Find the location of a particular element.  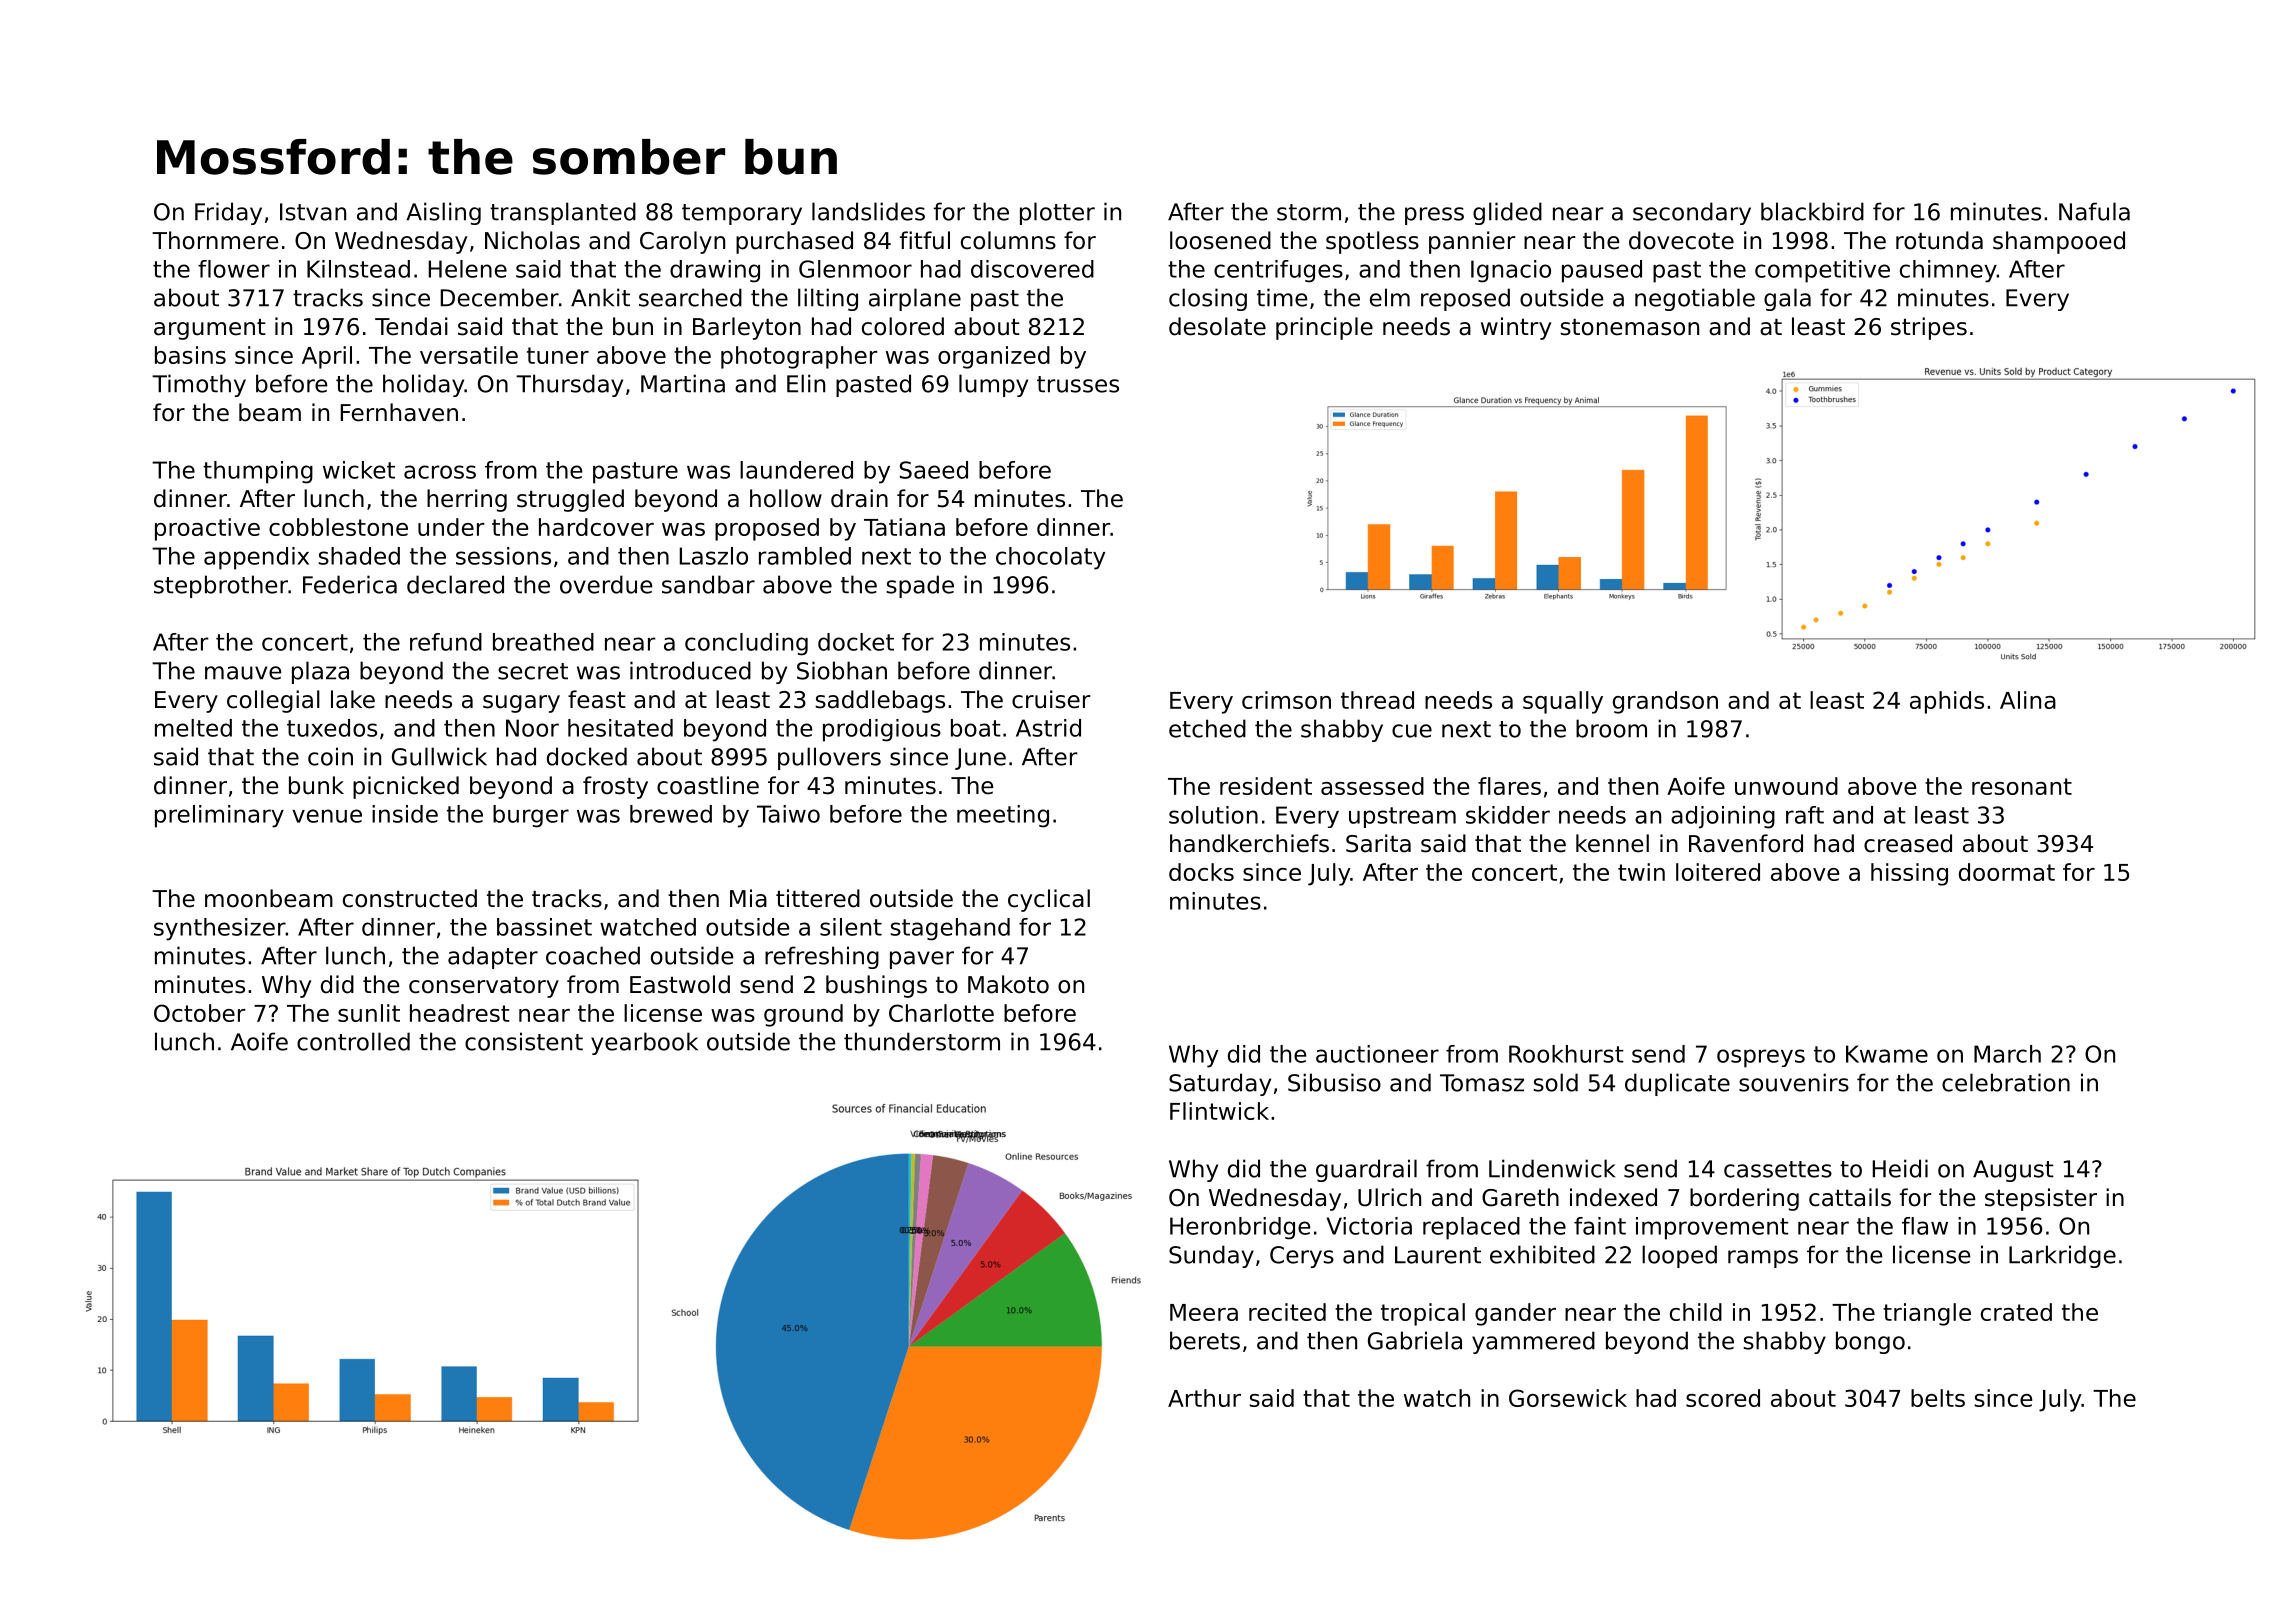

Aisling is located at coordinates (443, 213).
